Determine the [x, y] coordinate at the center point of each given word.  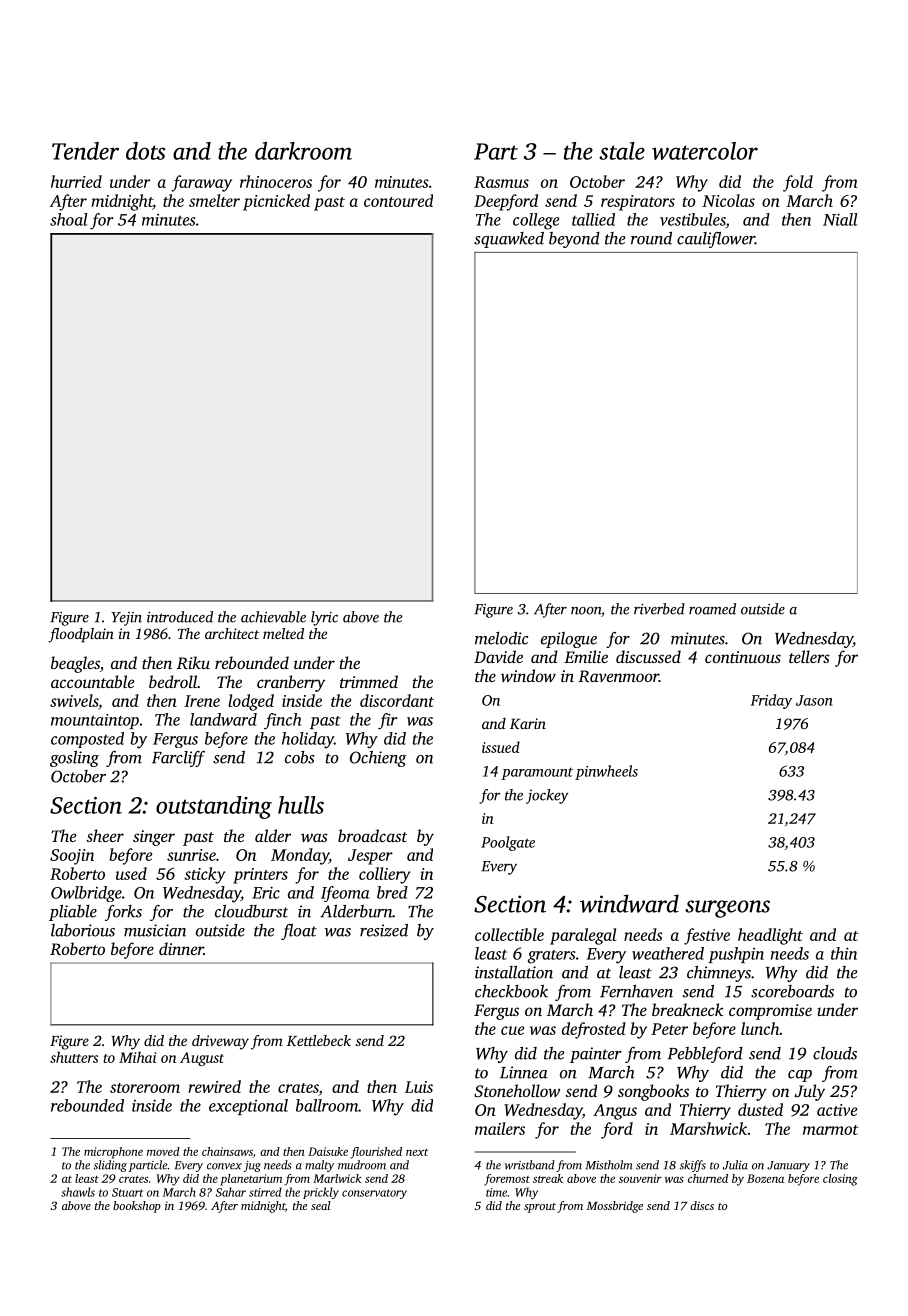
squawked [509, 240]
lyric [324, 618]
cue [512, 1030]
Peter [669, 1029]
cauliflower [716, 240]
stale [622, 151]
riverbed [659, 609]
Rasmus [501, 182]
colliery [385, 875]
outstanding [214, 807]
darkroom [303, 151]
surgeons [727, 909]
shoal [69, 219]
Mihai [137, 1057]
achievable [273, 617]
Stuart [127, 1192]
